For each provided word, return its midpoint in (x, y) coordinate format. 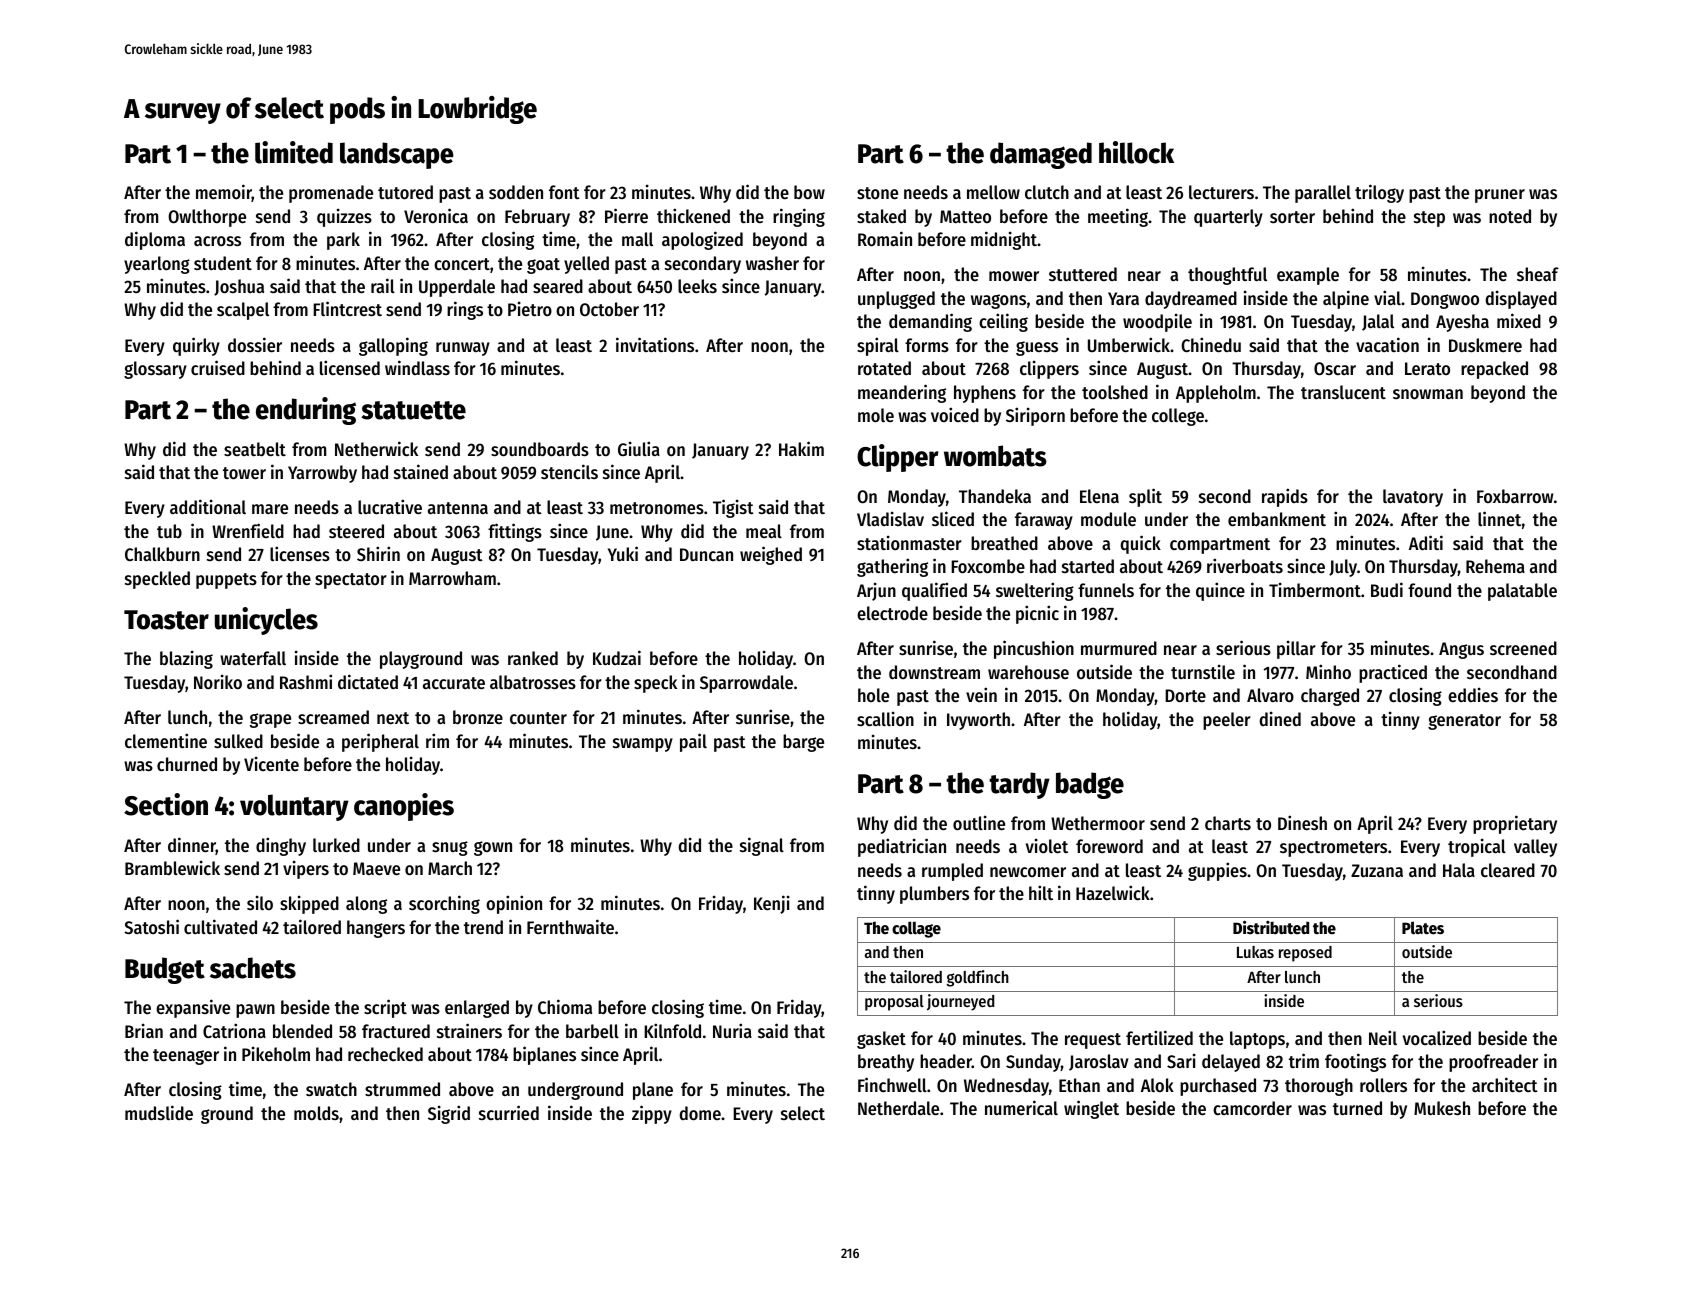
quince (1220, 591)
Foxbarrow (1515, 496)
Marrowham (452, 578)
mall (637, 239)
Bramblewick (172, 867)
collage (916, 929)
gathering (892, 567)
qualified (934, 591)
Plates (1423, 928)
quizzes (344, 217)
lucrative (390, 506)
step (1429, 219)
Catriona (234, 1030)
